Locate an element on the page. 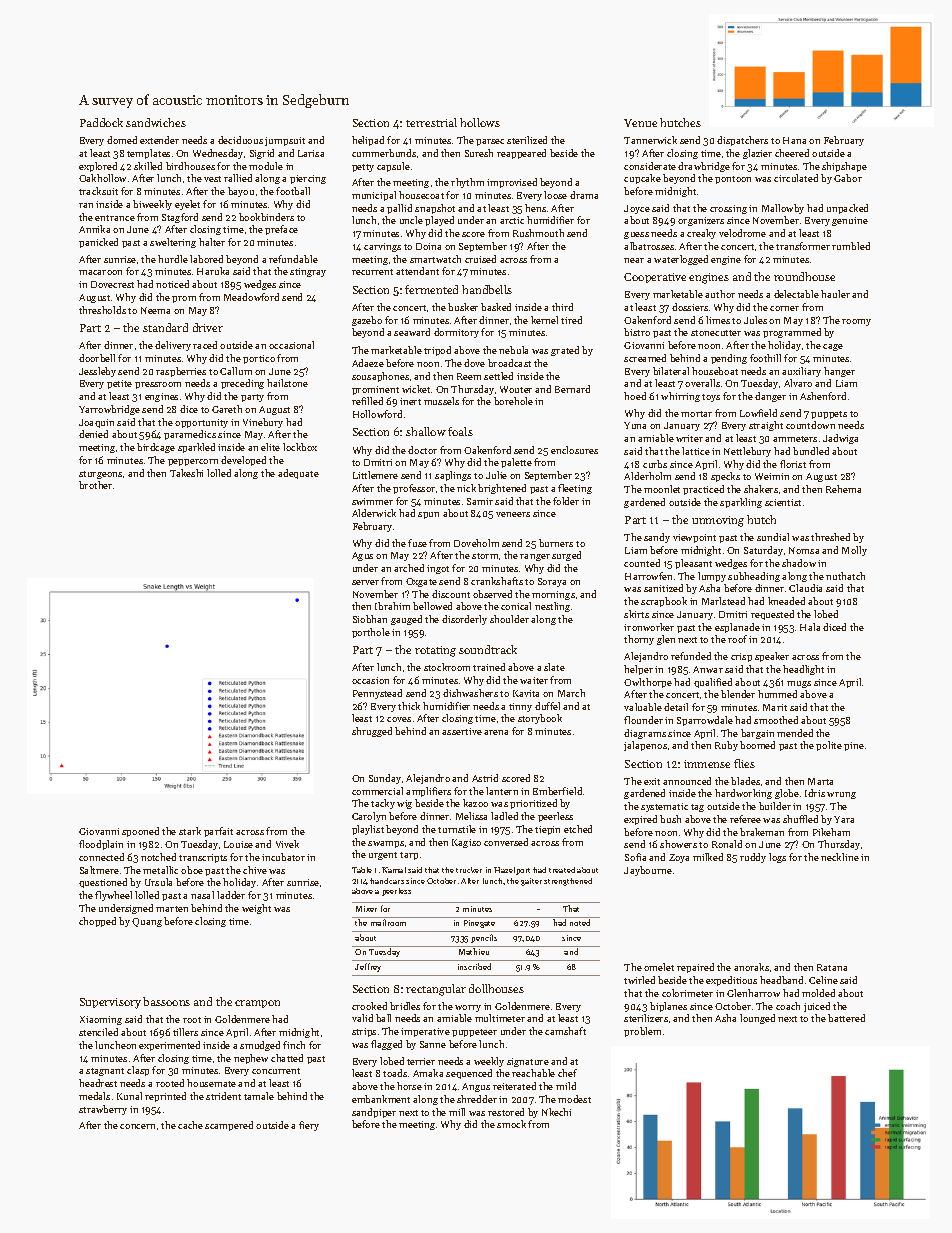 The image size is (952, 1233). danger is located at coordinates (770, 397).
